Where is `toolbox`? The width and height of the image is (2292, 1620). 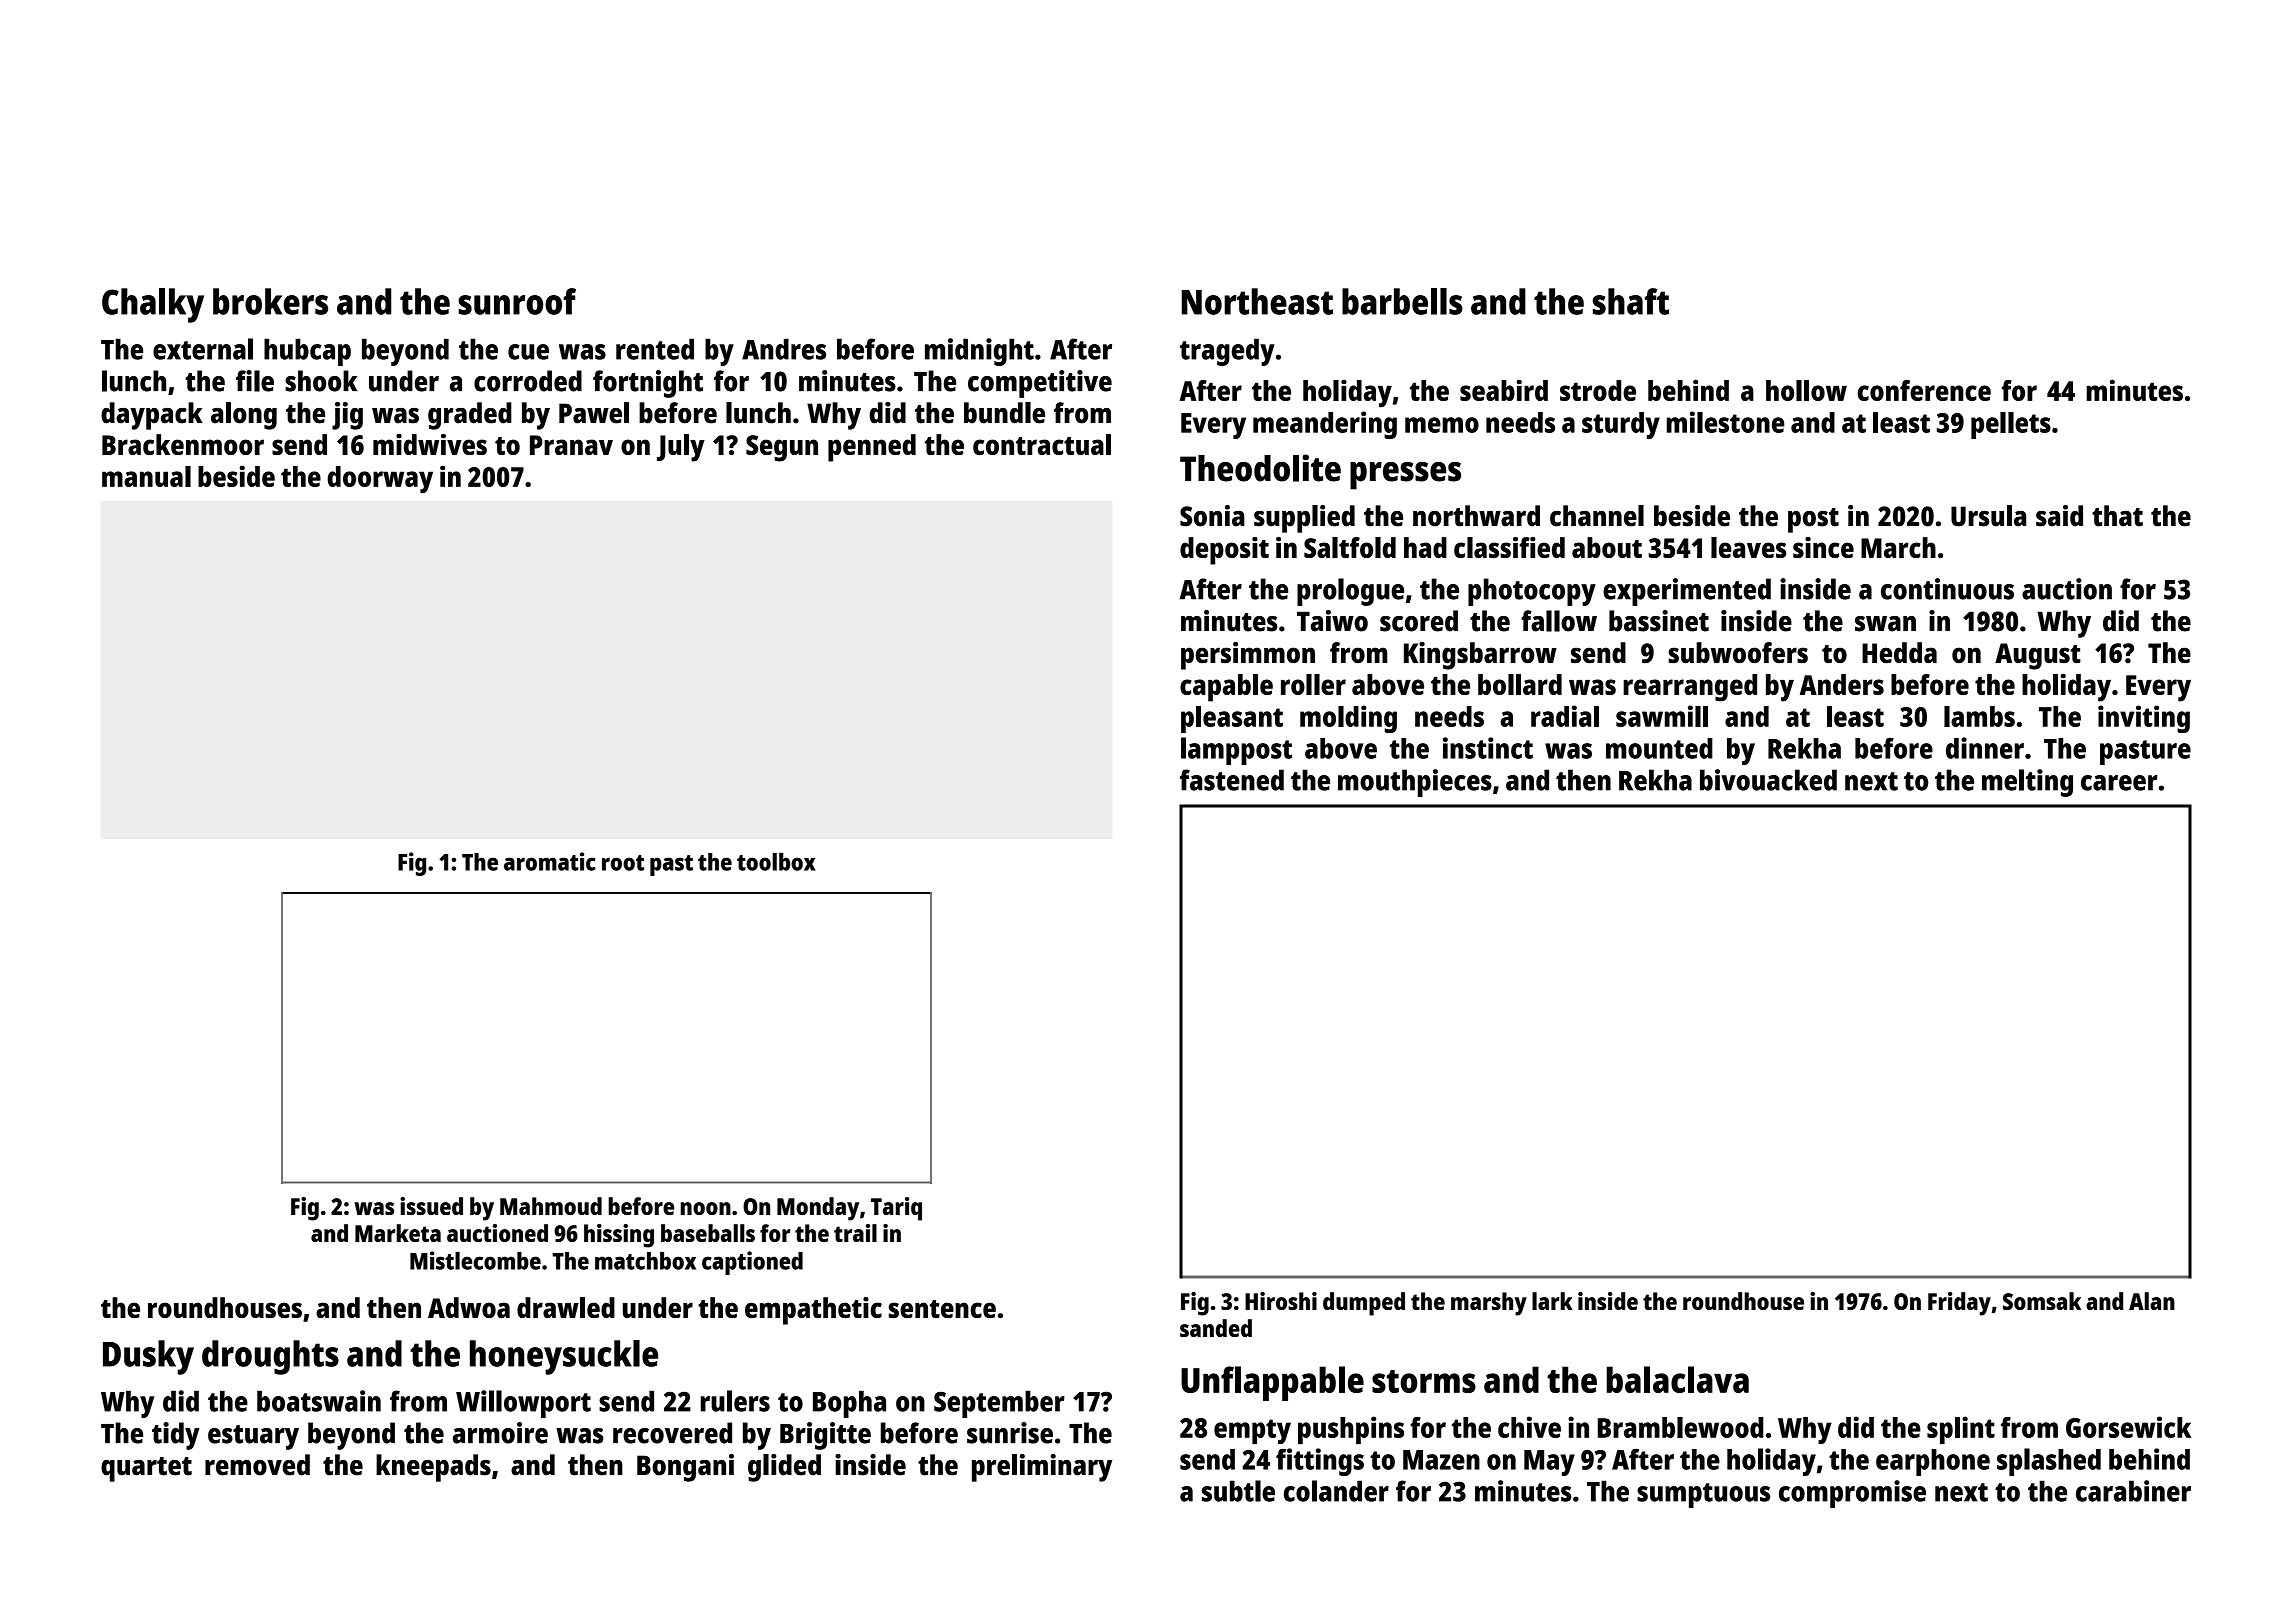
toolbox is located at coordinates (776, 862).
